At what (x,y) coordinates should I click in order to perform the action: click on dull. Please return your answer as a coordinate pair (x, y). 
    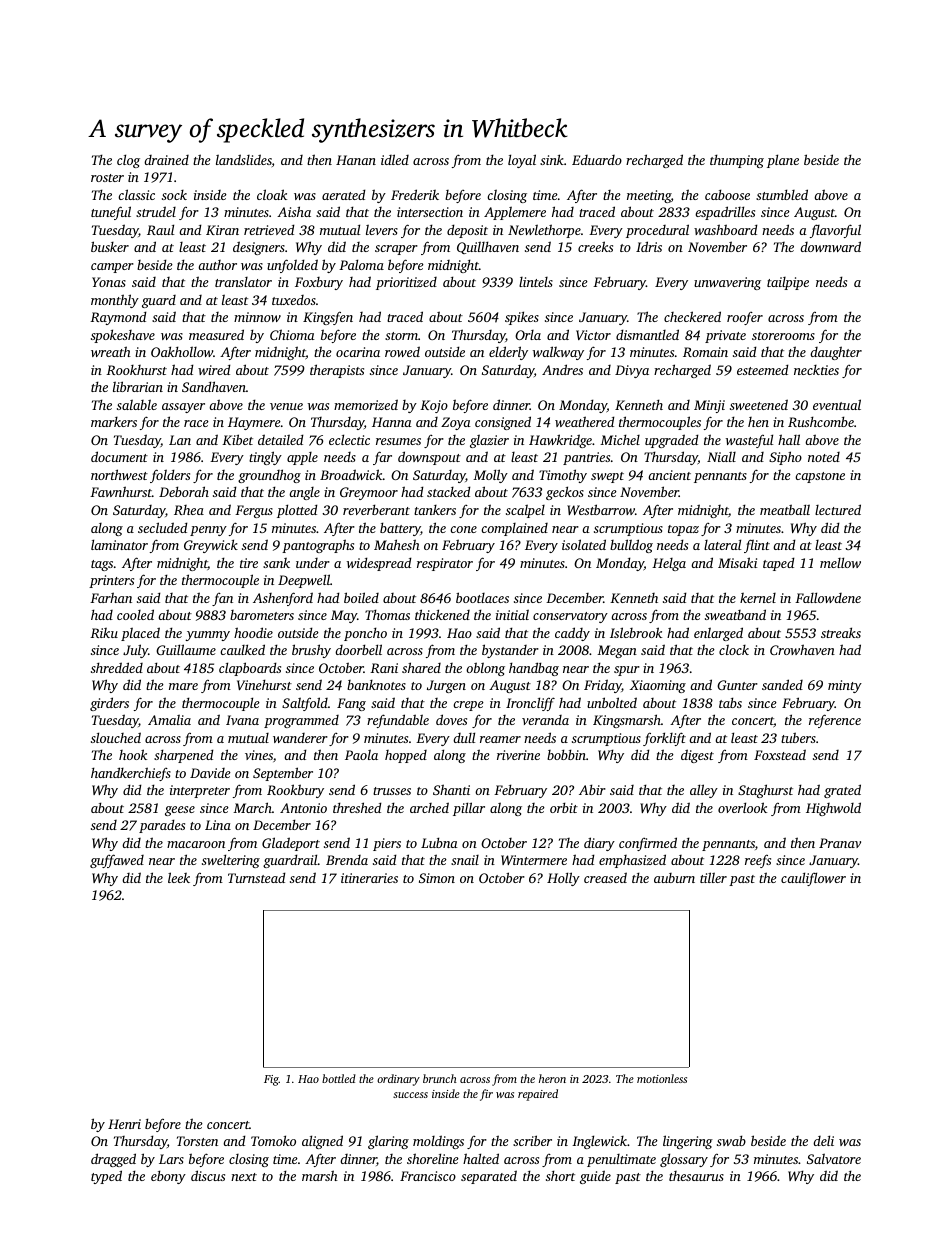
    Looking at the image, I should click on (464, 737).
